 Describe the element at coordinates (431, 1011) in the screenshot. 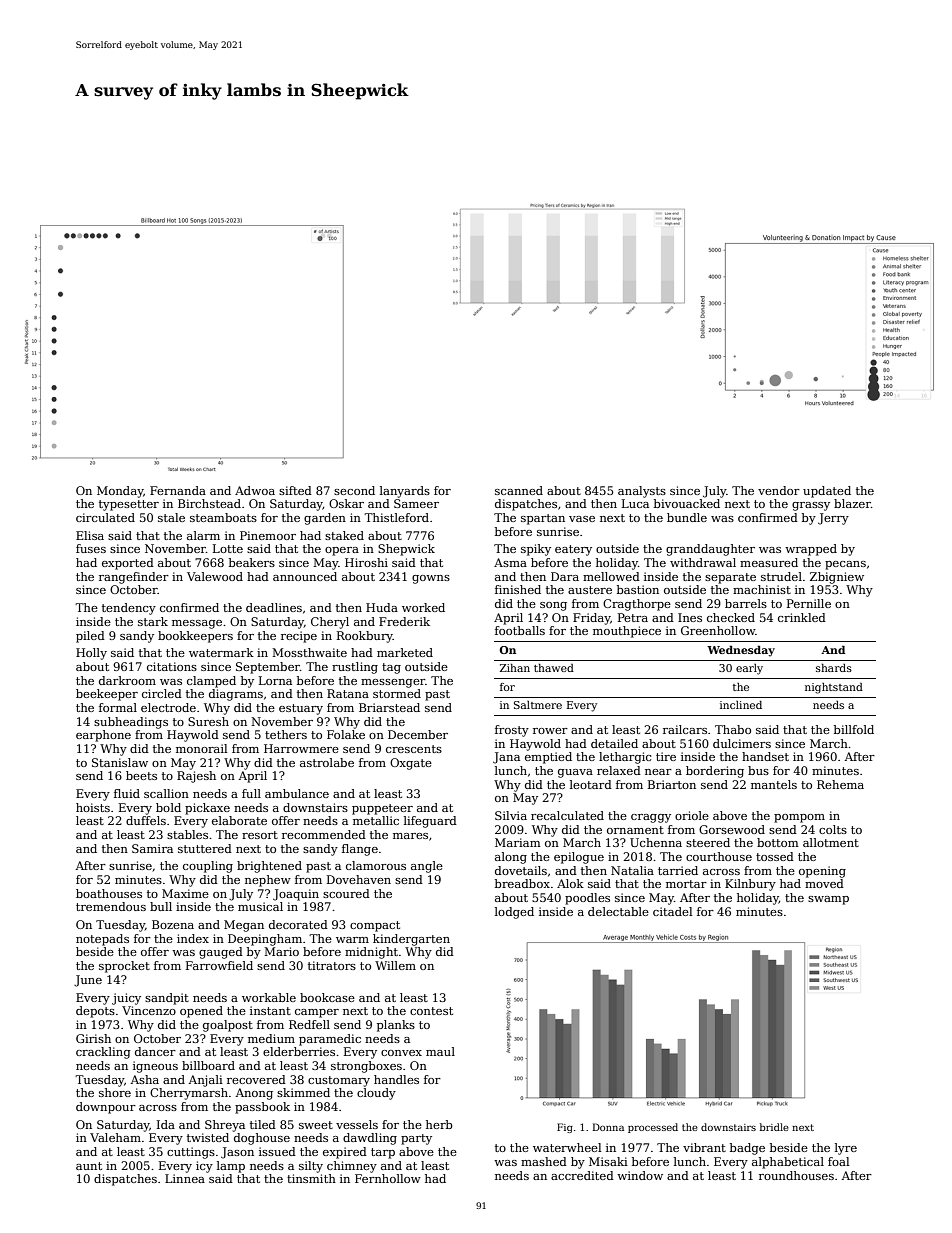

I see `contest` at that location.
